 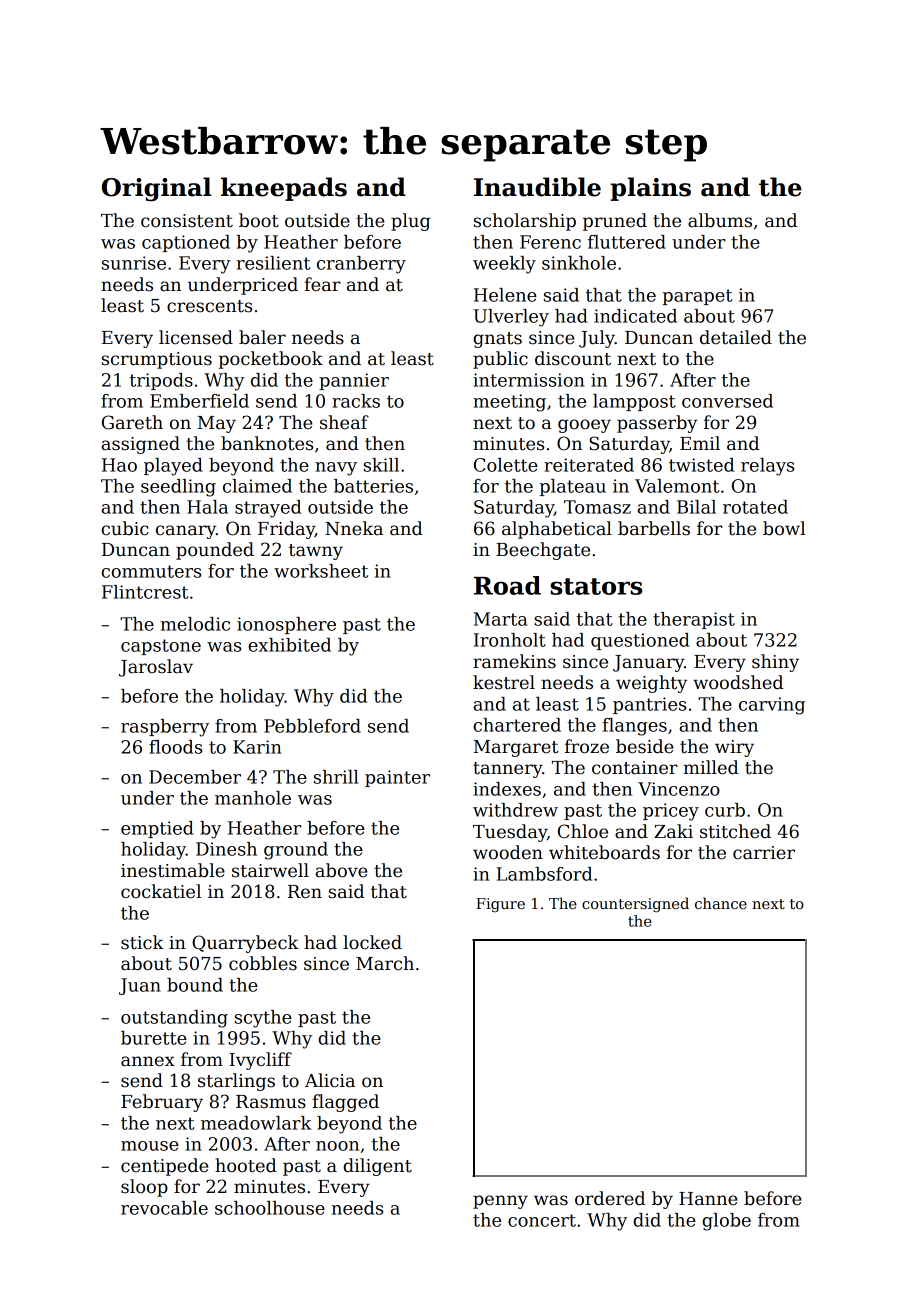 What do you see at coordinates (156, 189) in the image?
I see `Original` at bounding box center [156, 189].
